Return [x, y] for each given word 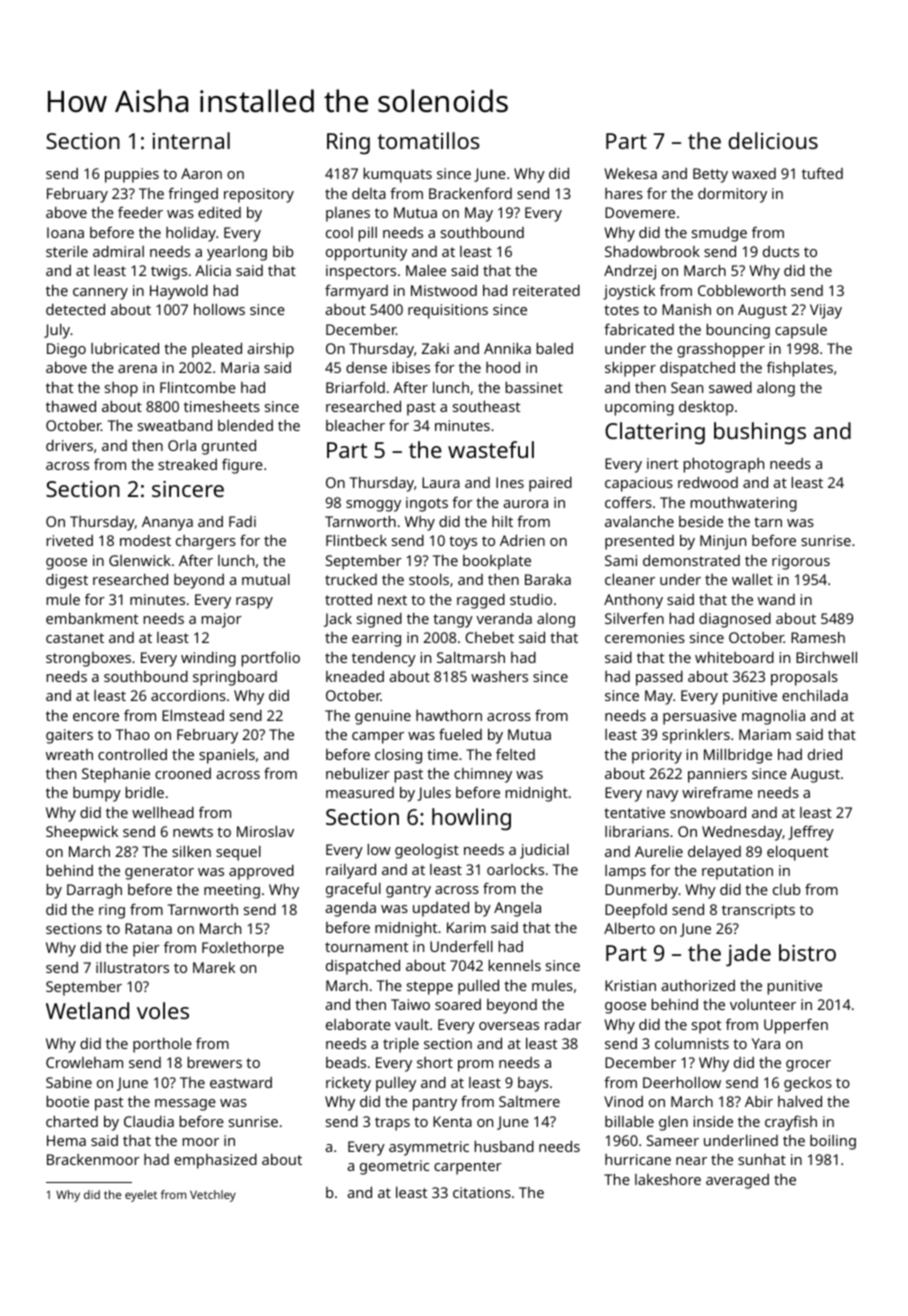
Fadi [242, 521]
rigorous [801, 562]
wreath [69, 754]
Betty [710, 175]
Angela [517, 909]
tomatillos [428, 140]
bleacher [355, 425]
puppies [132, 175]
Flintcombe [198, 387]
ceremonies [645, 637]
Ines [510, 482]
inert [662, 463]
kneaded [355, 676]
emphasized [215, 1161]
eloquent [797, 853]
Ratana [148, 928]
